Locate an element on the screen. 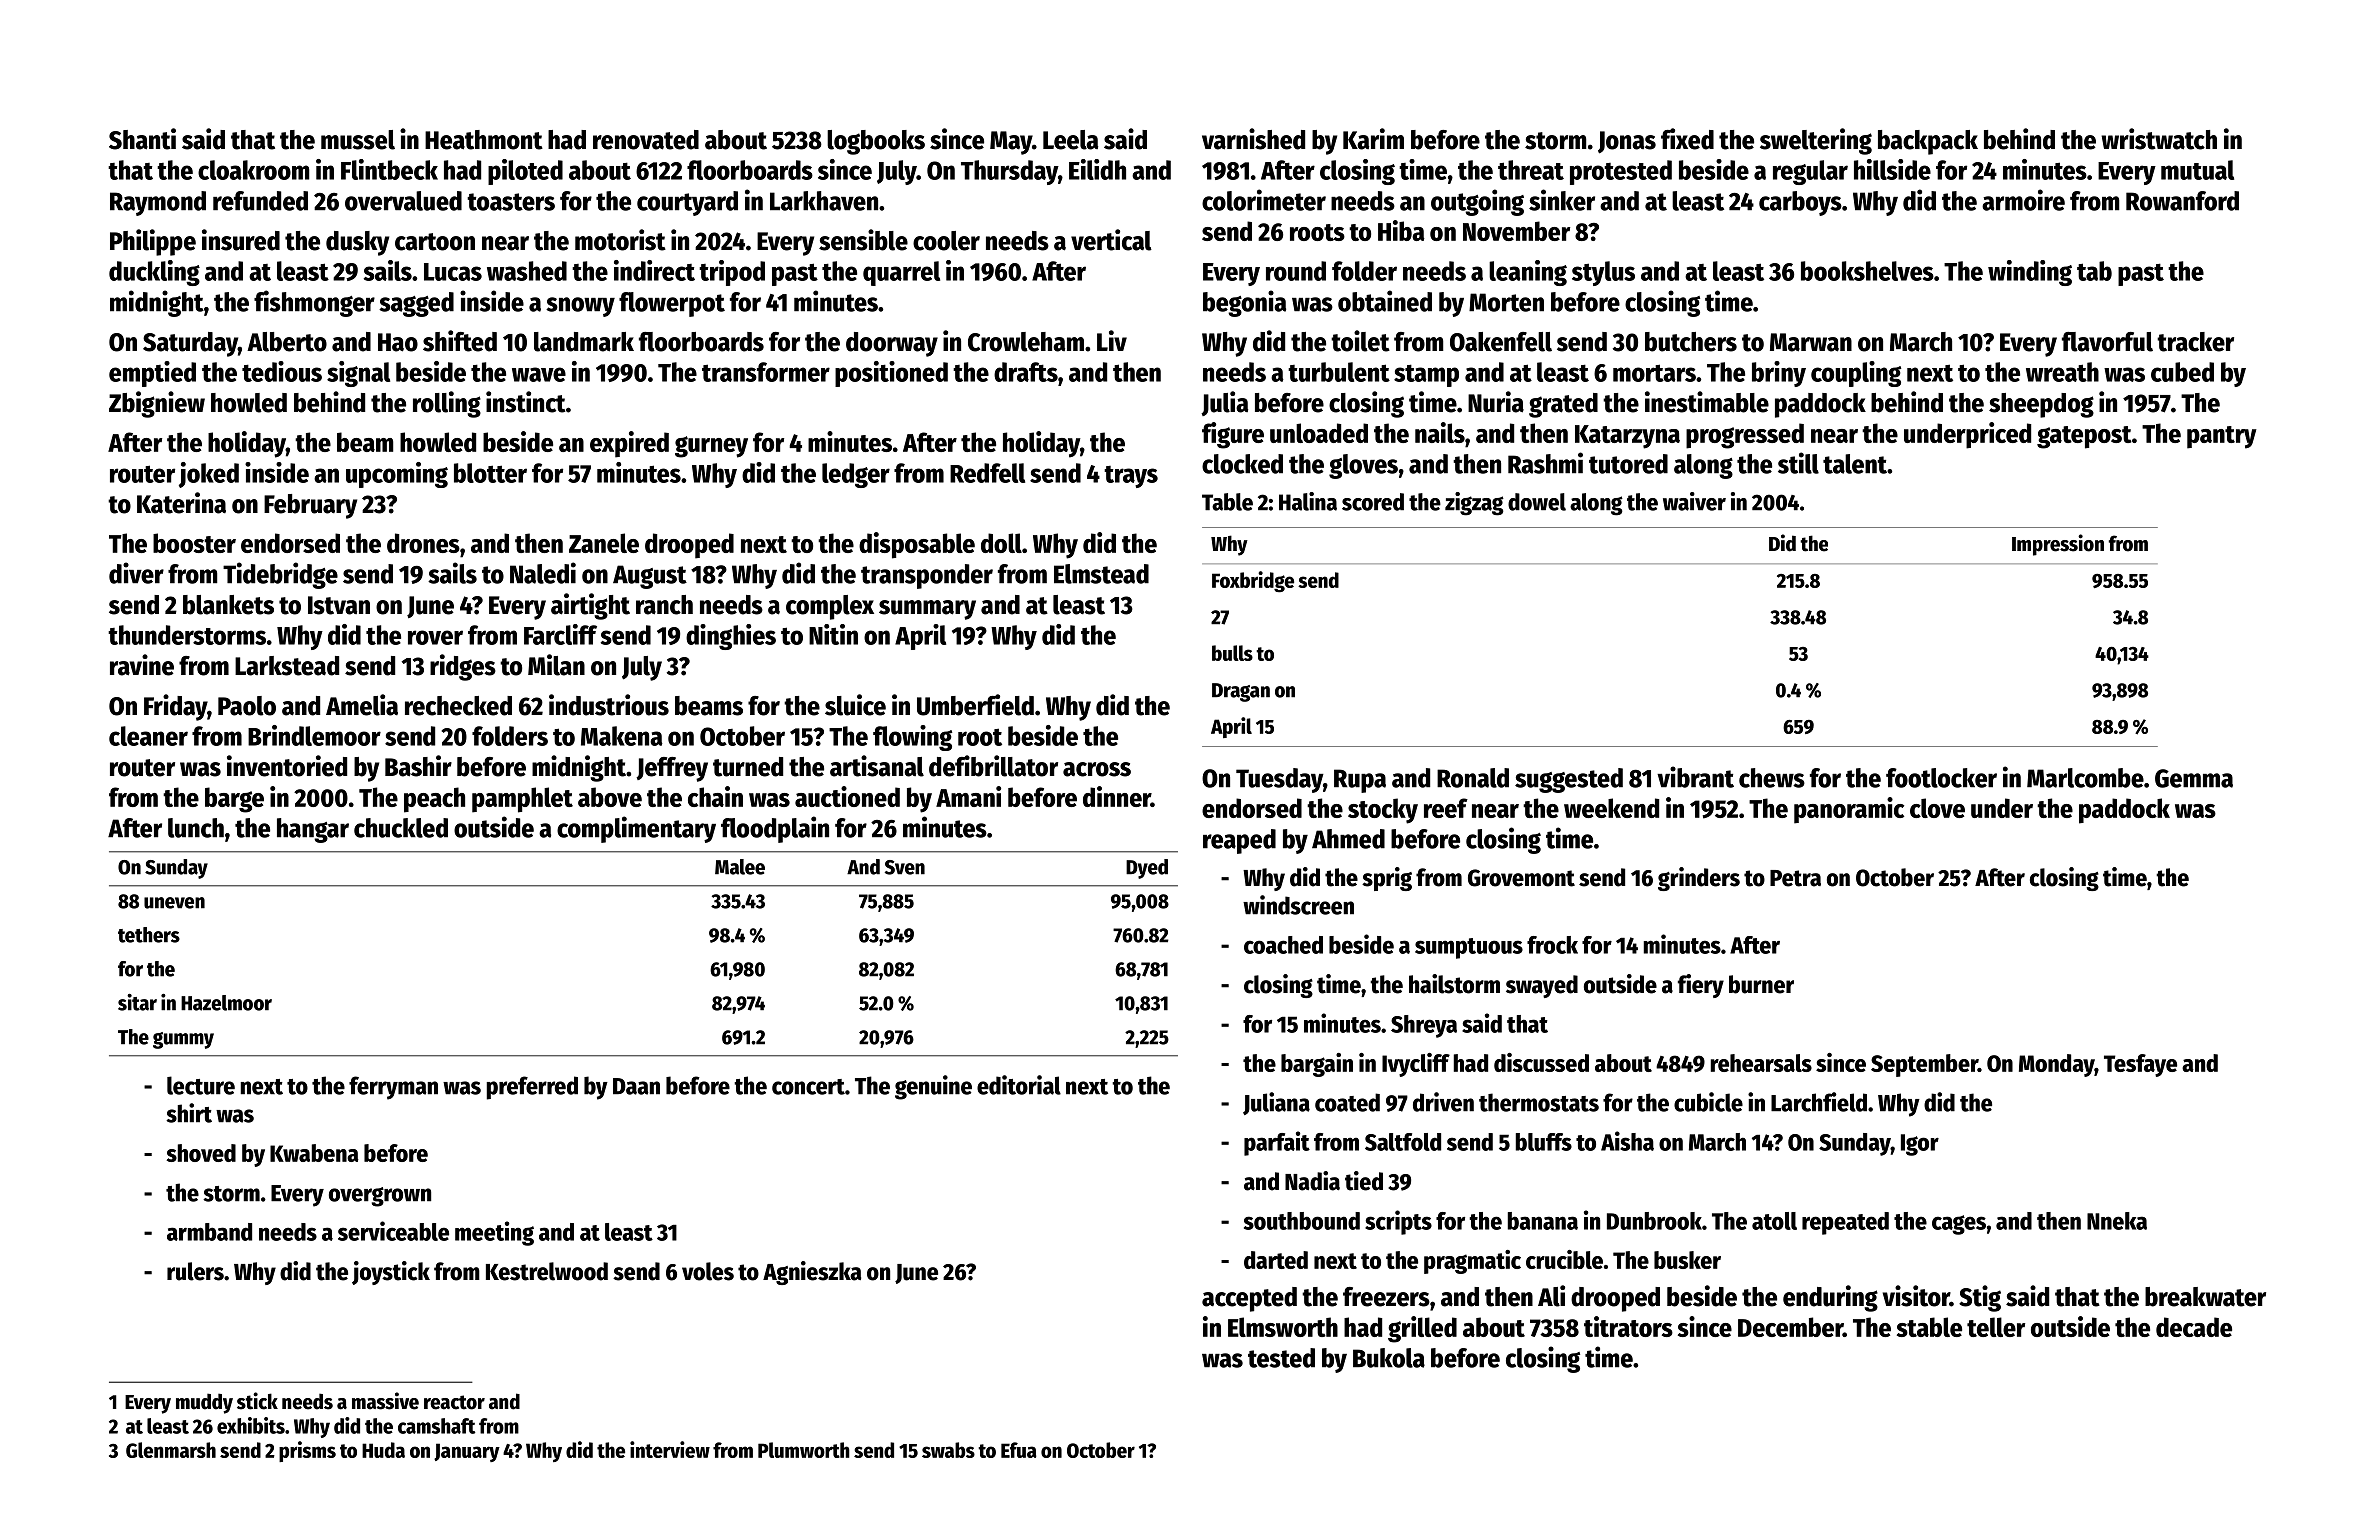 This screenshot has height=1540, width=2380. Efua is located at coordinates (1019, 1450).
